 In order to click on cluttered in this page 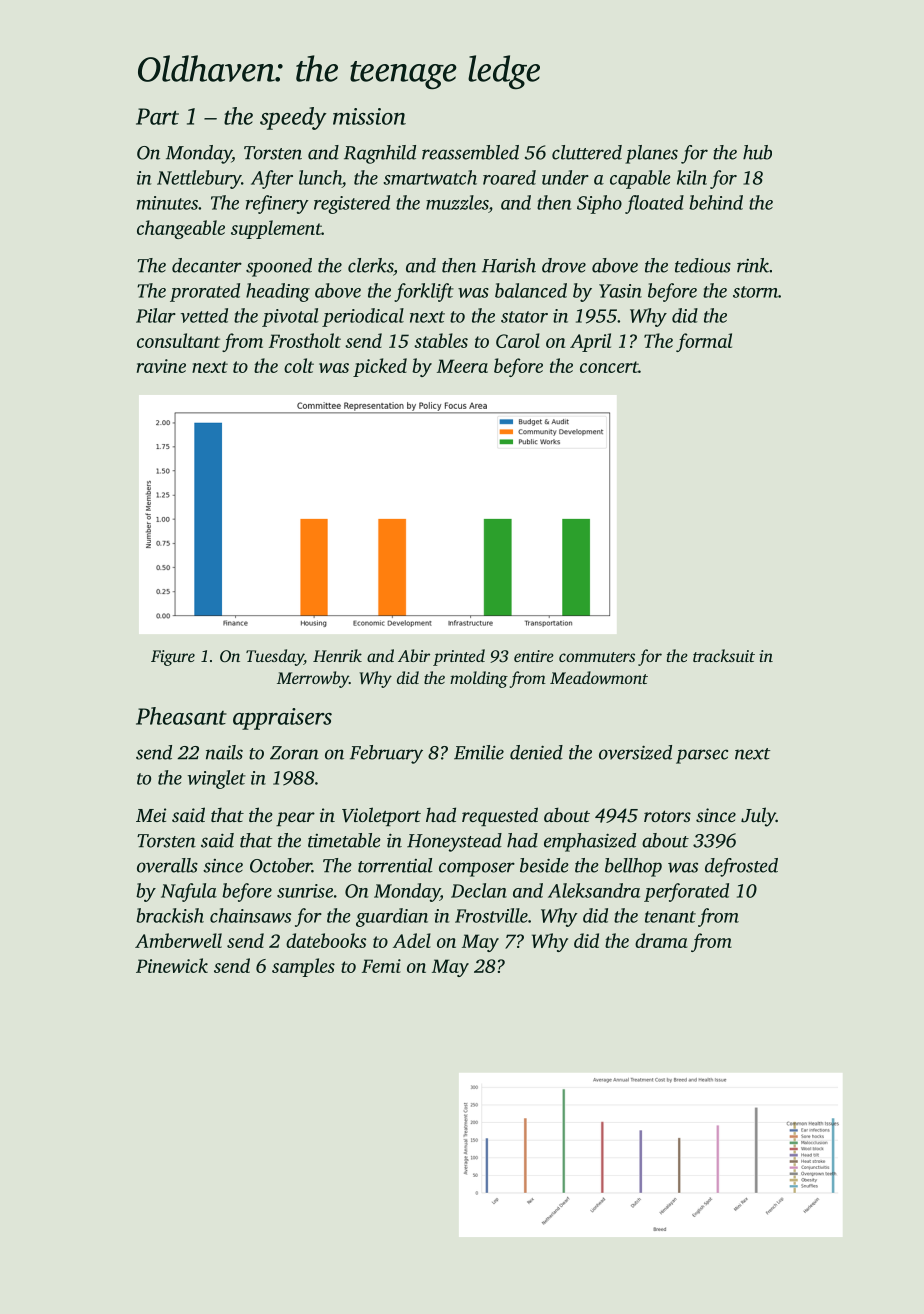, I will do `click(587, 152)`.
